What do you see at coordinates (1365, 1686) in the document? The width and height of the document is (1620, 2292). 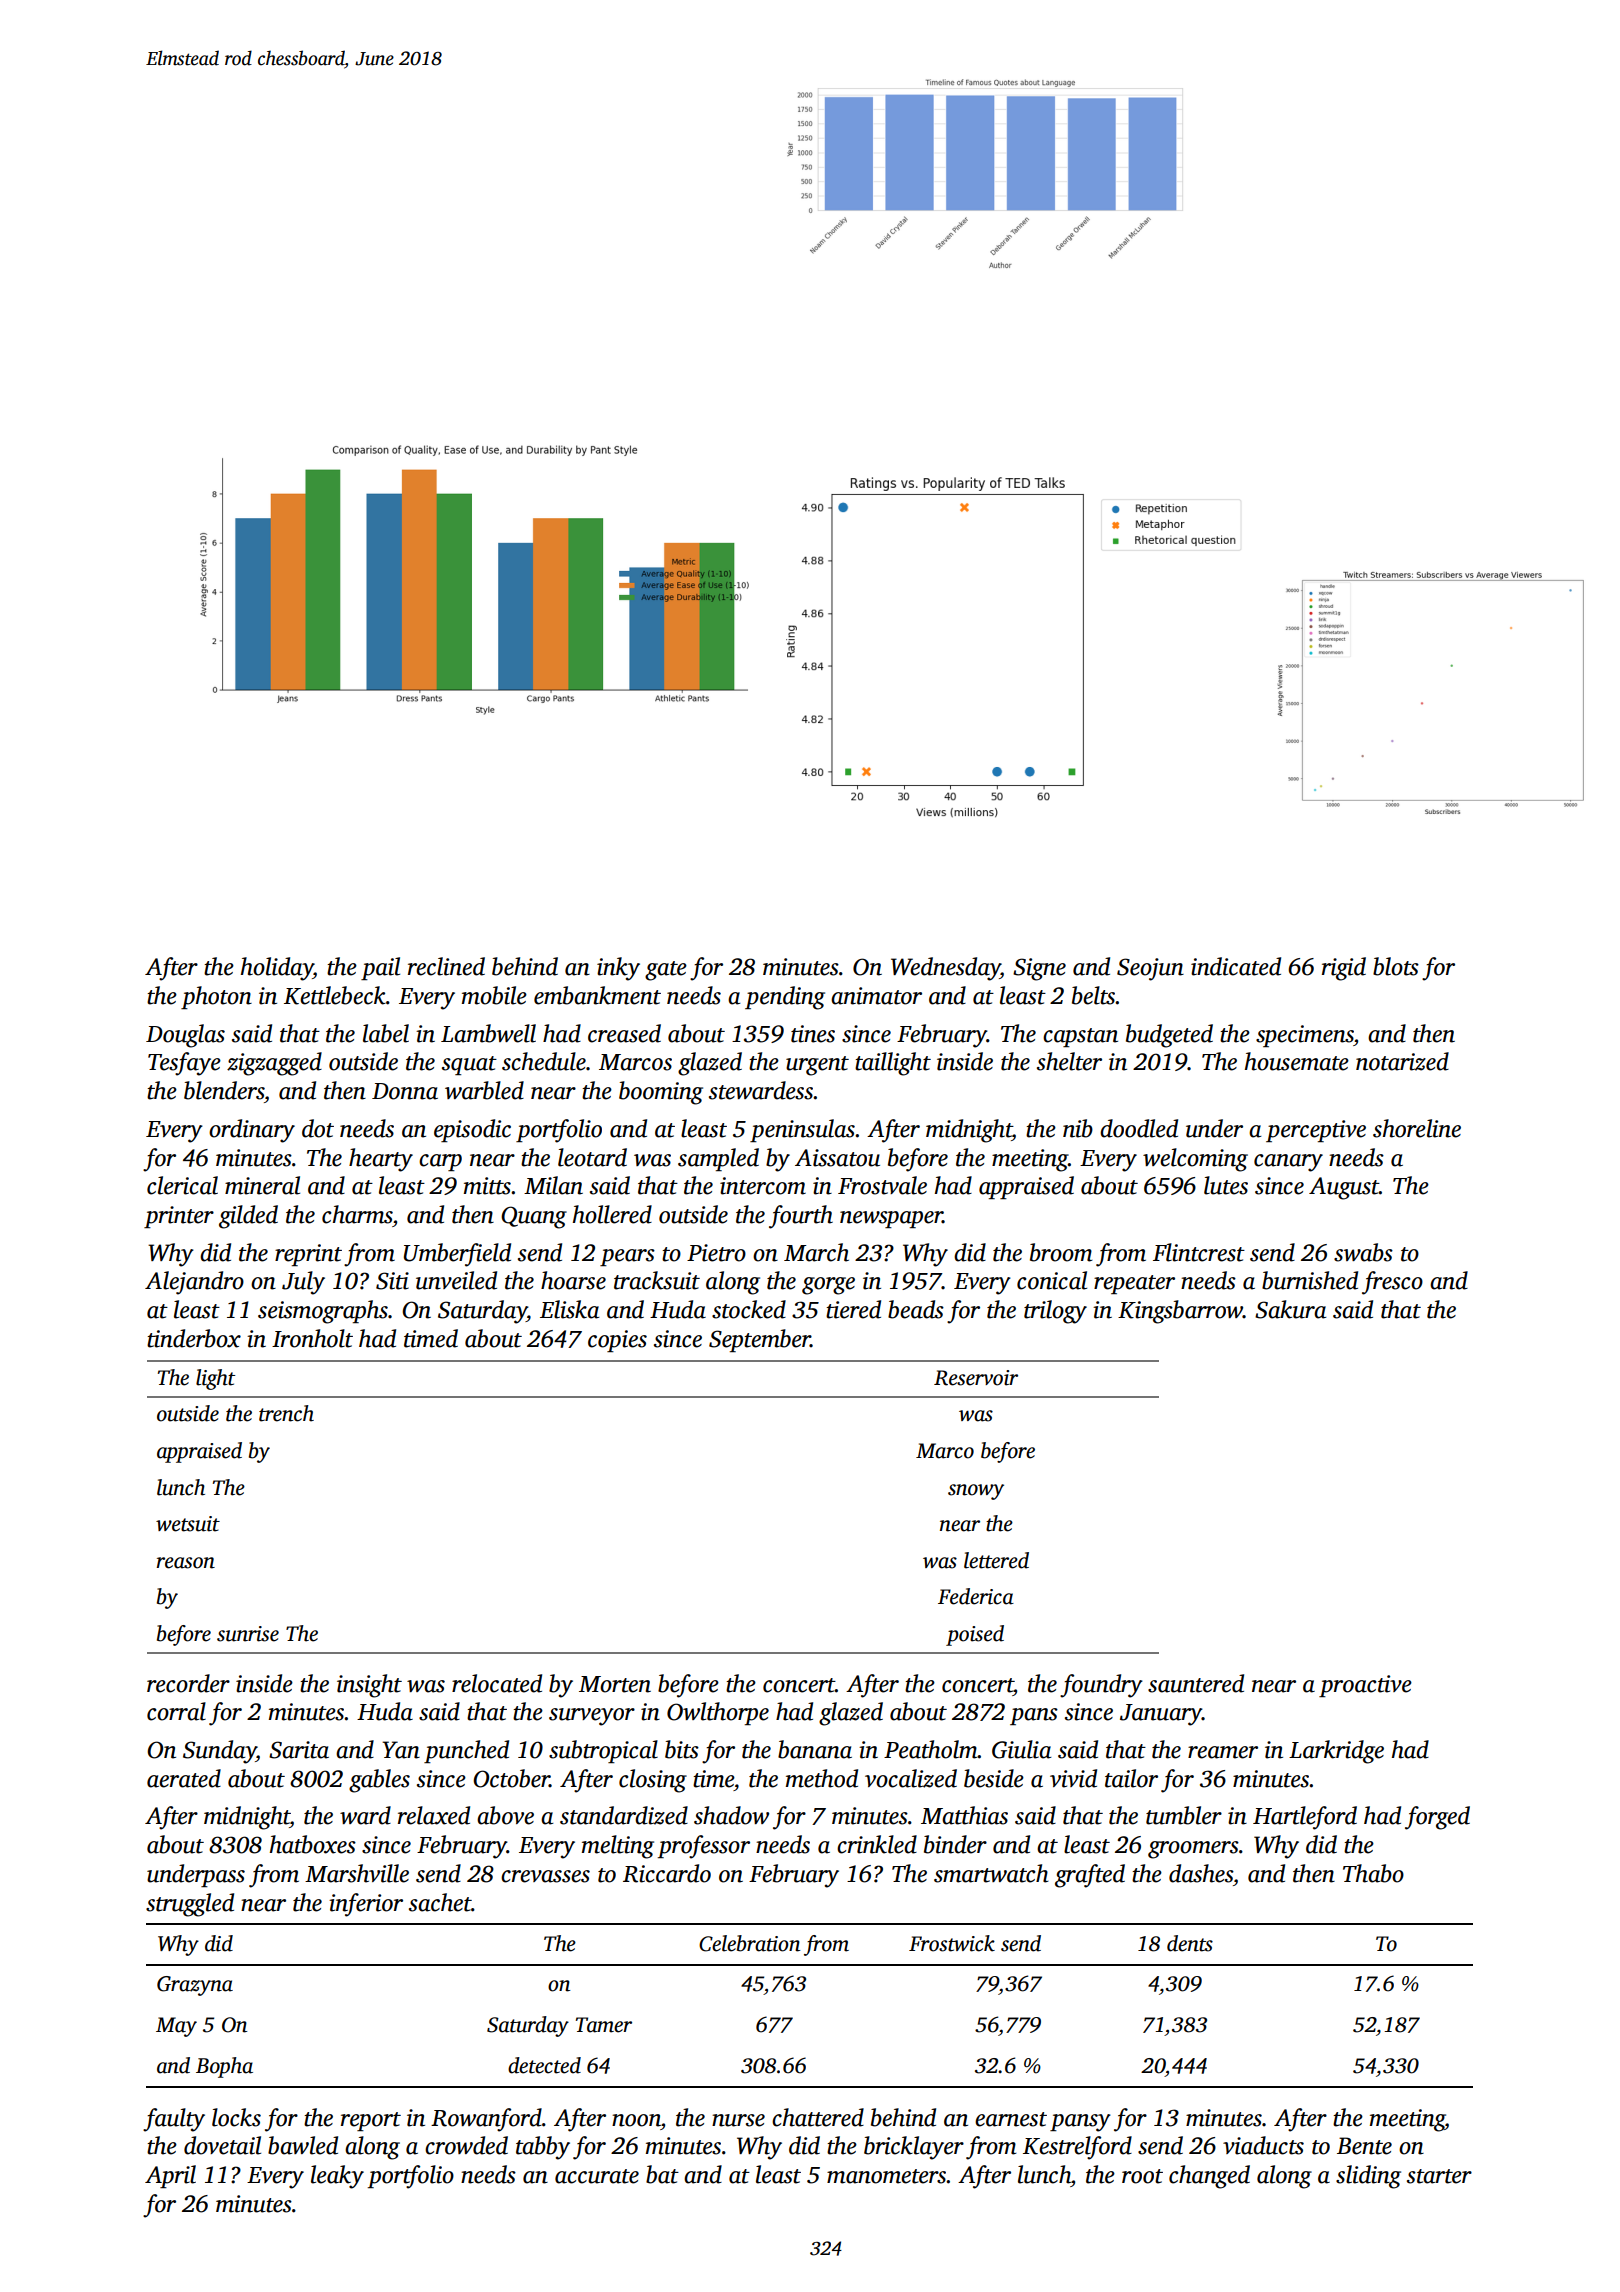 I see `proactive` at bounding box center [1365, 1686].
